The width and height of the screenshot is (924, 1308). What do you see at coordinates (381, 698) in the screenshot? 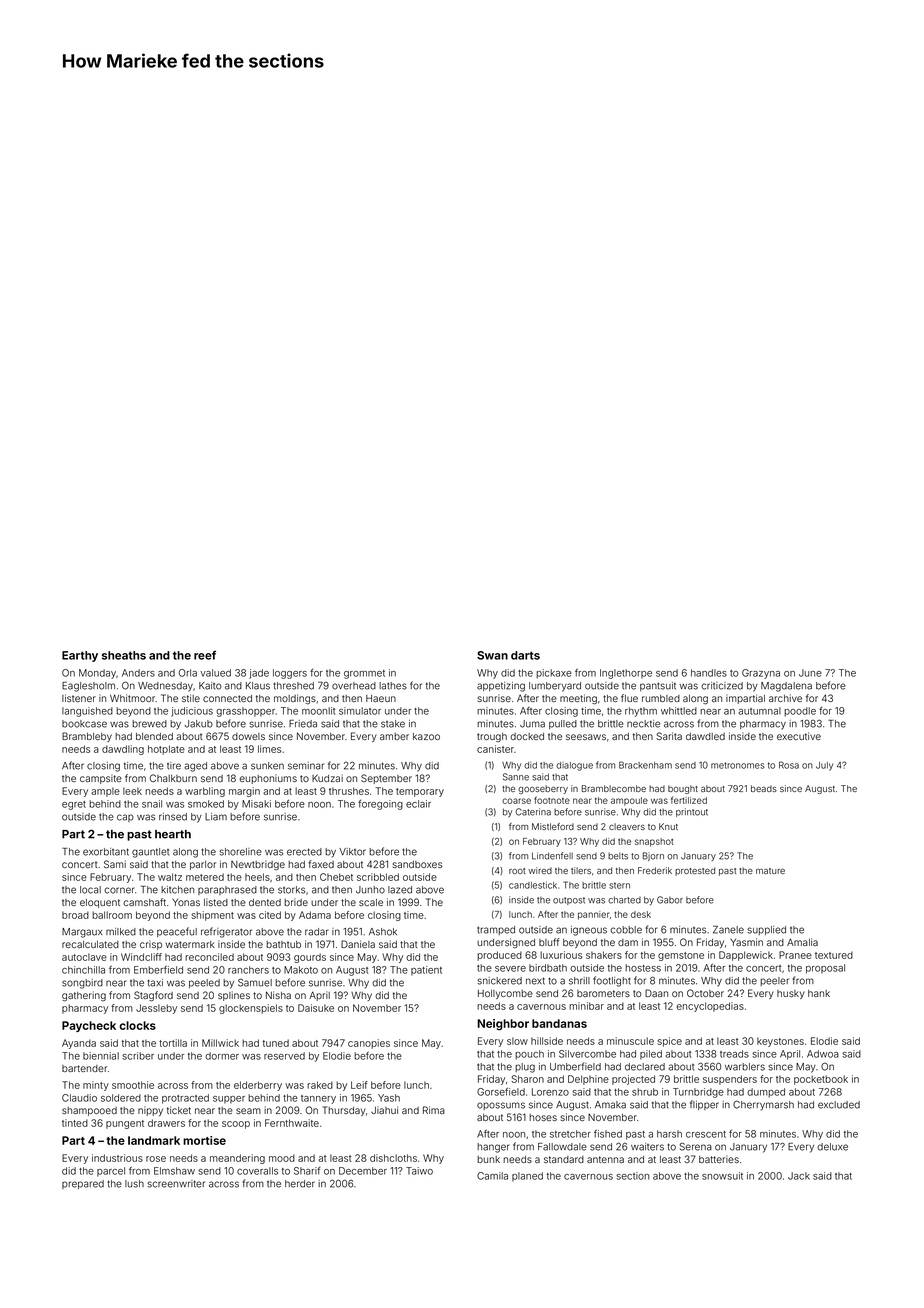
I see `Haeun` at bounding box center [381, 698].
